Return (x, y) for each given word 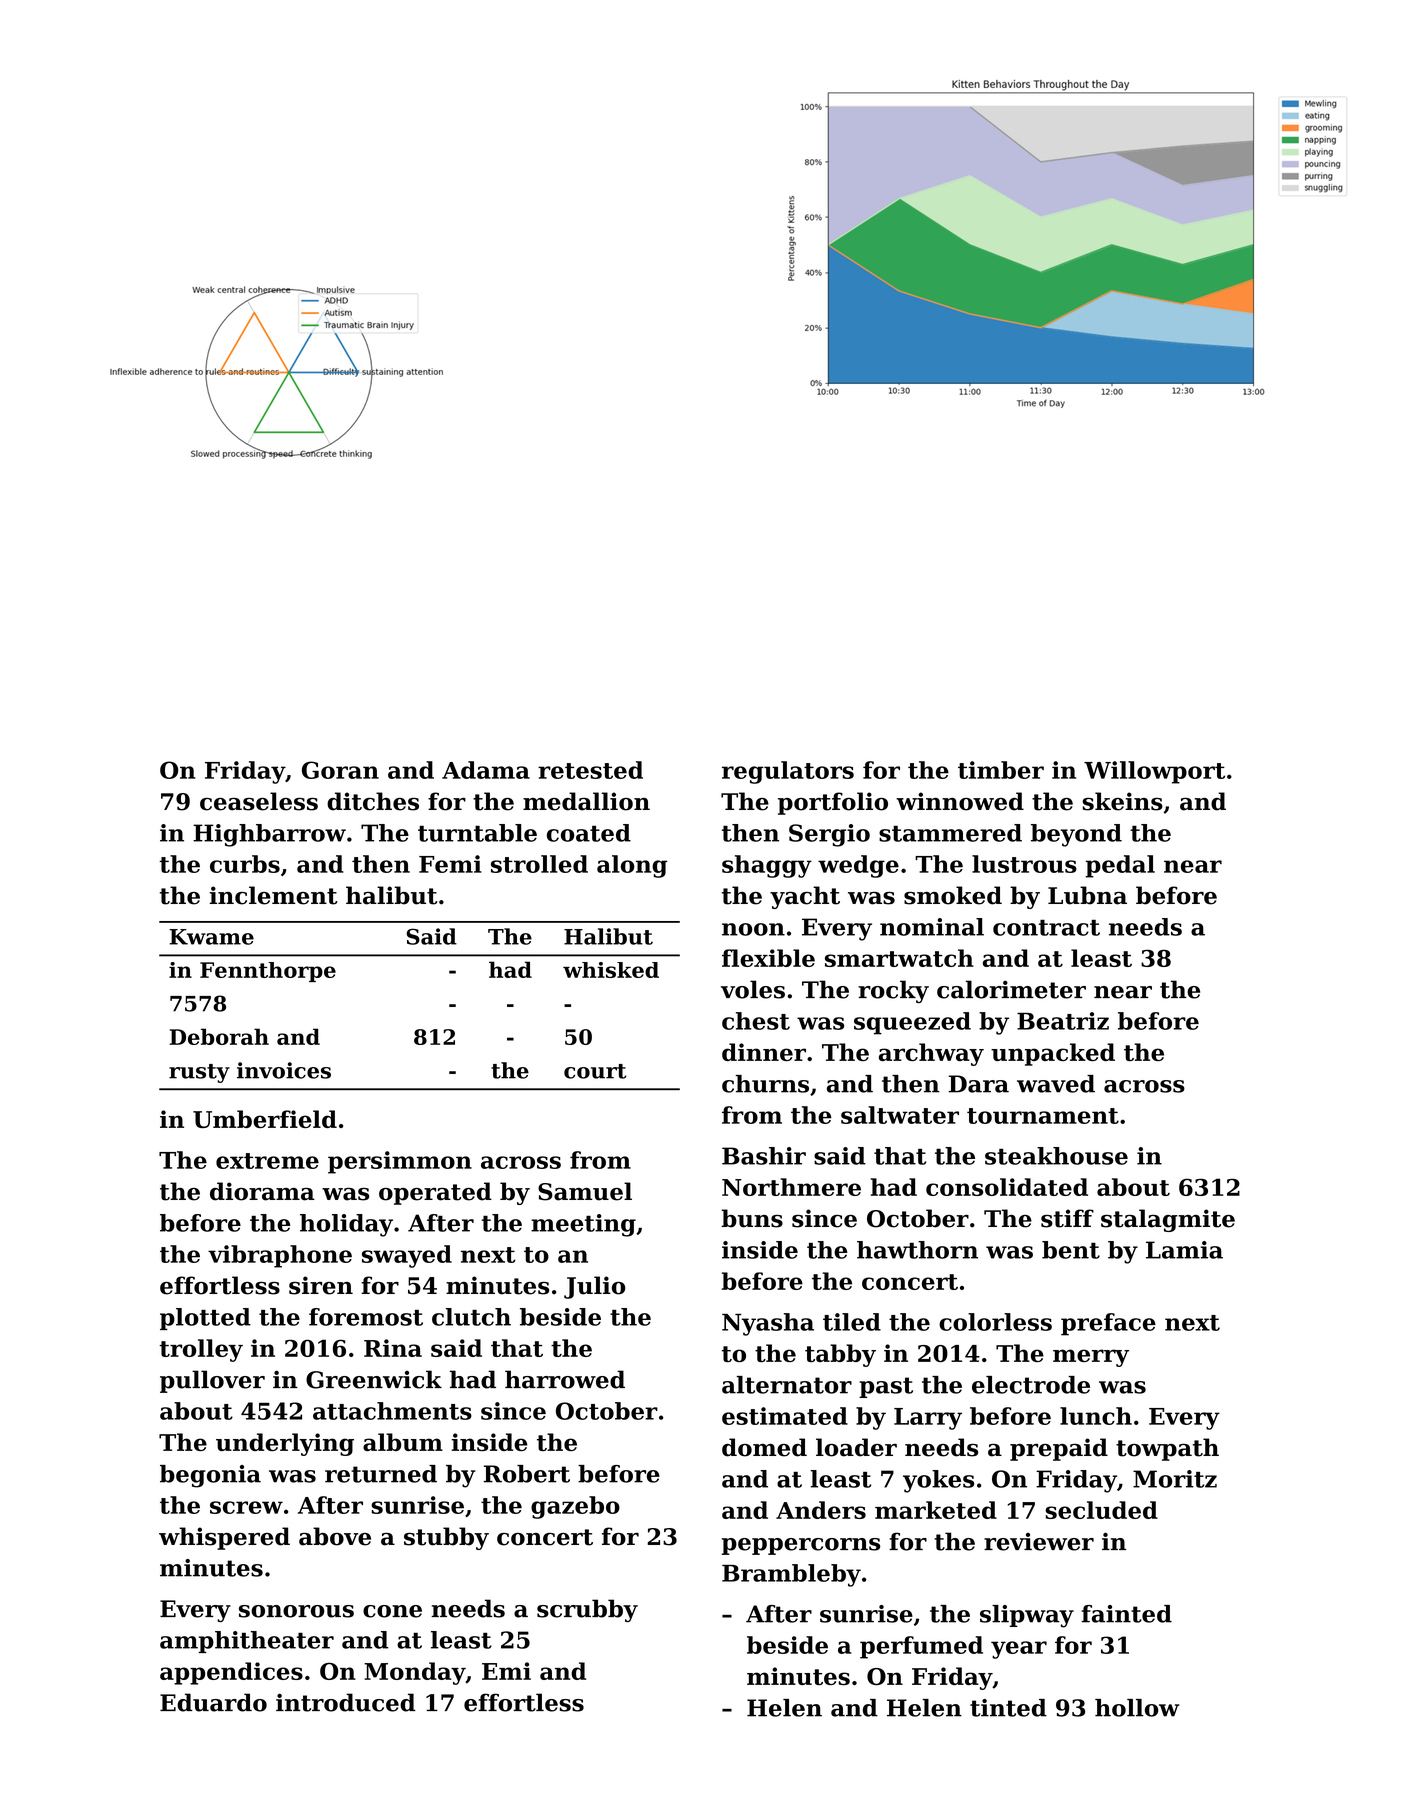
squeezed (912, 1023)
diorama (262, 1191)
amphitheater (247, 1642)
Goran (340, 770)
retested (590, 770)
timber (1001, 770)
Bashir (764, 1156)
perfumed (921, 1647)
